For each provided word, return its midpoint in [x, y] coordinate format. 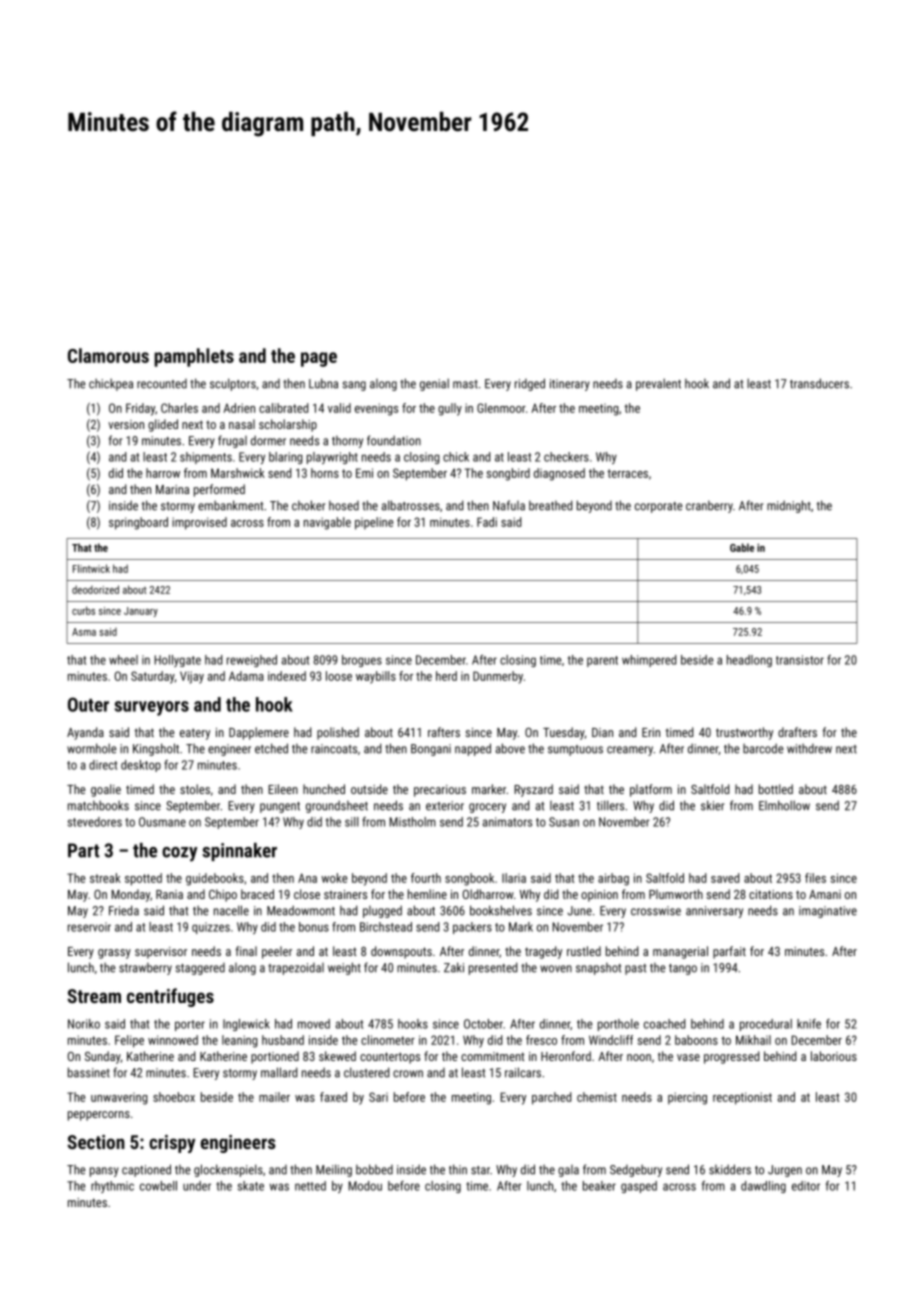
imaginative [828, 912]
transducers [819, 383]
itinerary [570, 385]
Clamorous [108, 355]
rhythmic [112, 1187]
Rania [169, 894]
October [483, 1024]
